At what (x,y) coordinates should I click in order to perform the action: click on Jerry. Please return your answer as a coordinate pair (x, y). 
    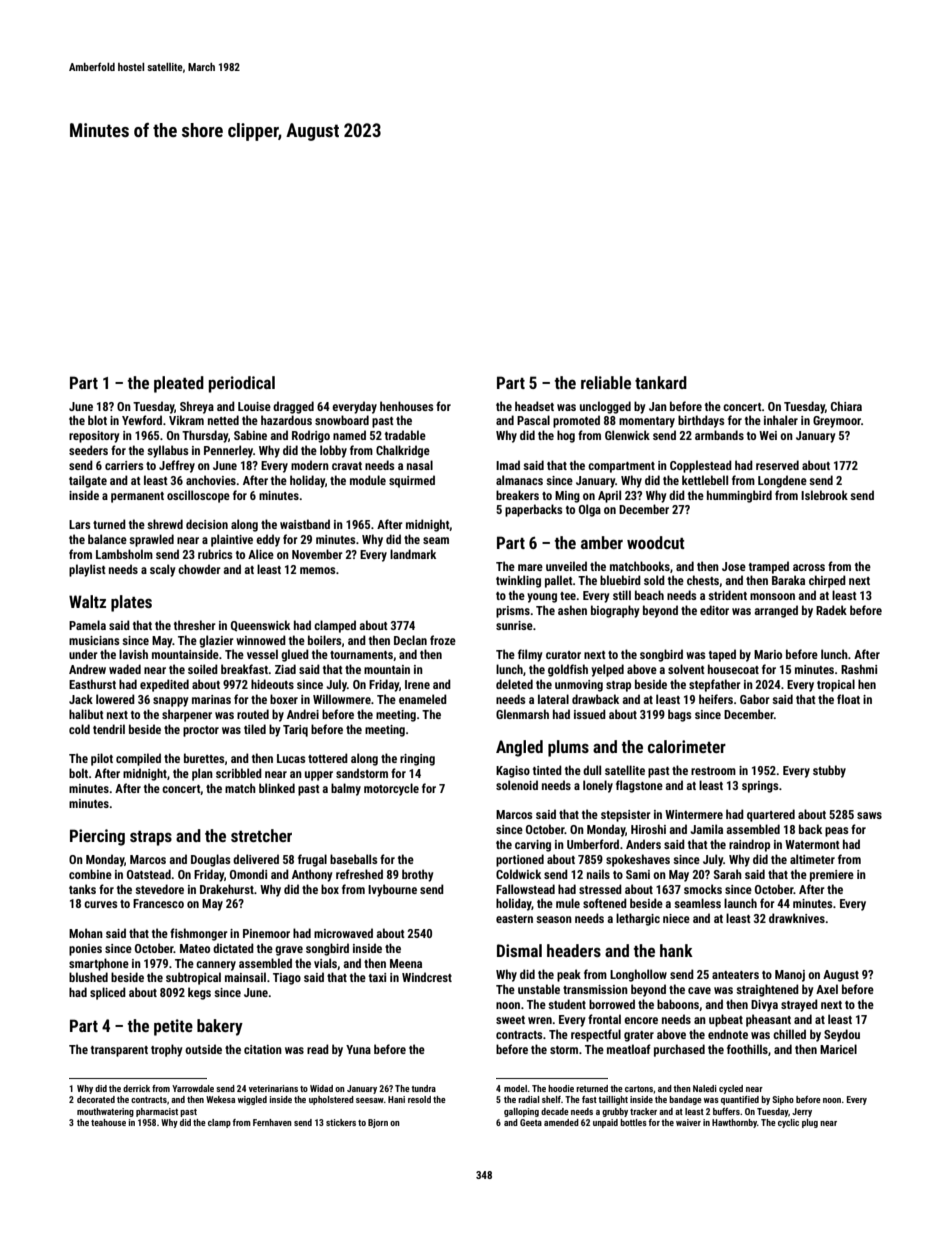
    Looking at the image, I should click on (802, 1112).
